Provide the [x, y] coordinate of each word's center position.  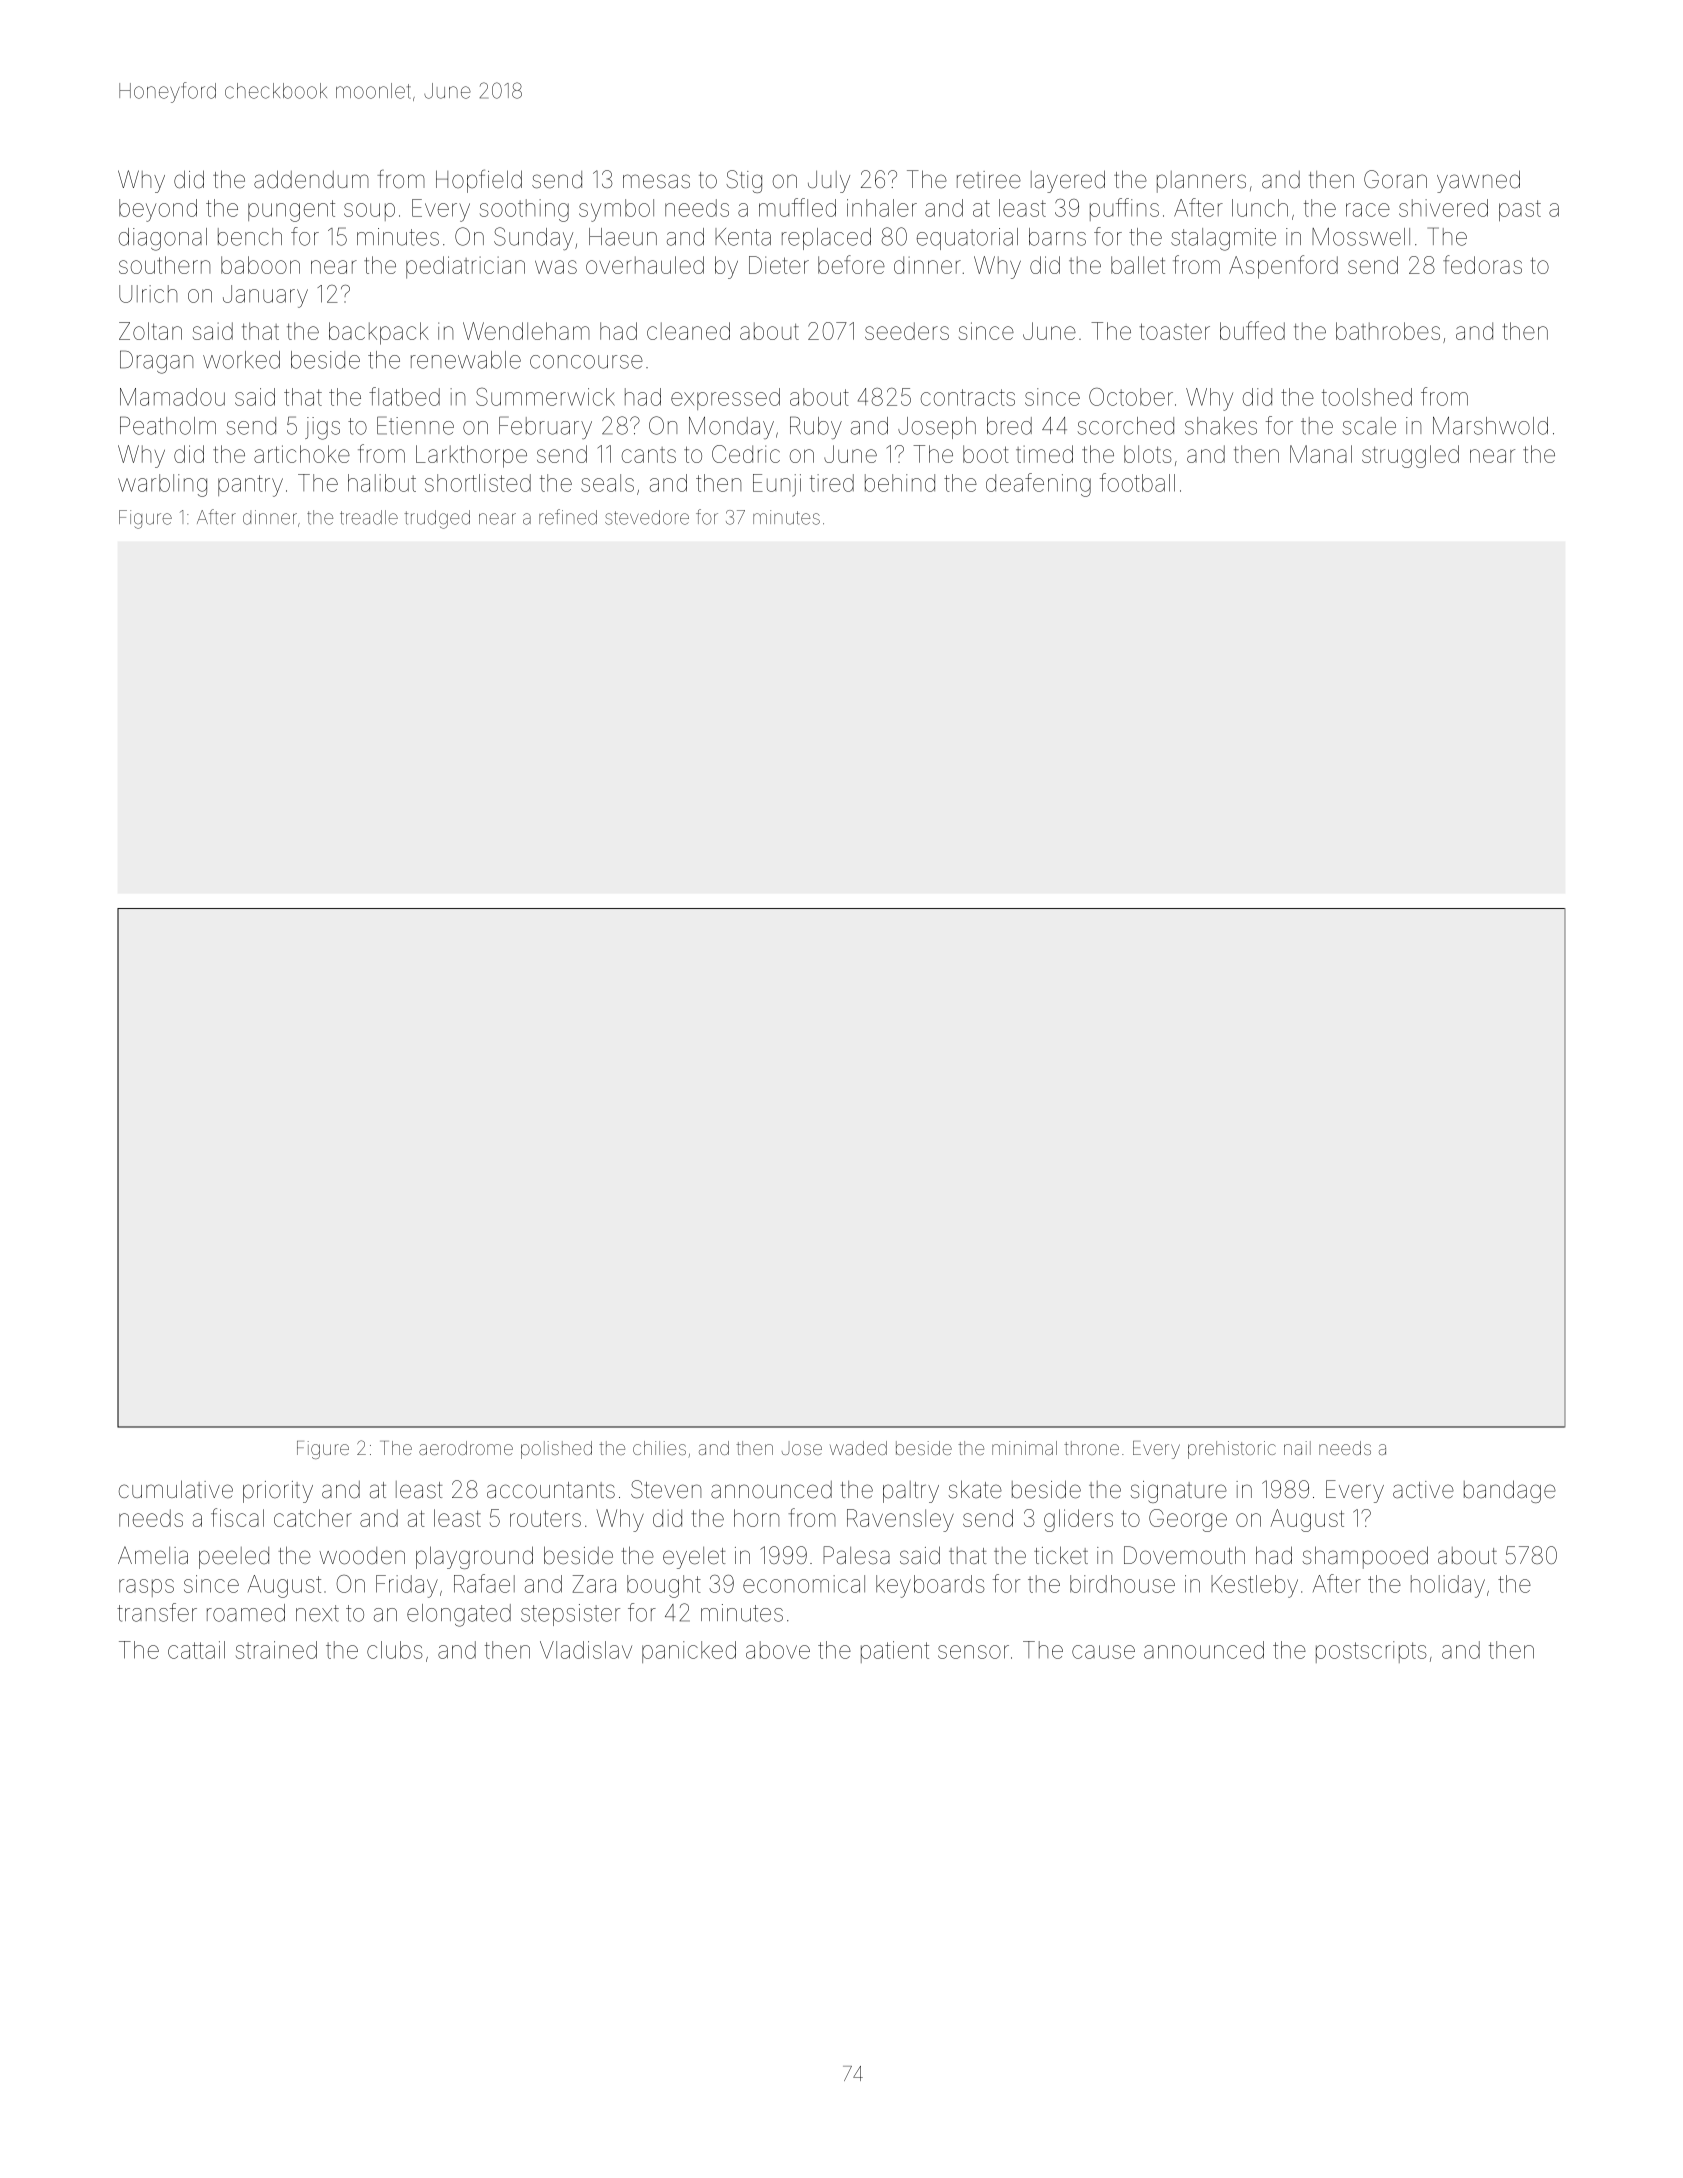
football [1137, 482]
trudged [437, 519]
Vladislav [586, 1650]
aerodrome [466, 1448]
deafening [1038, 485]
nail [1297, 1448]
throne [1091, 1448]
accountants [551, 1490]
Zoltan [150, 331]
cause [1103, 1652]
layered [1068, 181]
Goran [1395, 179]
